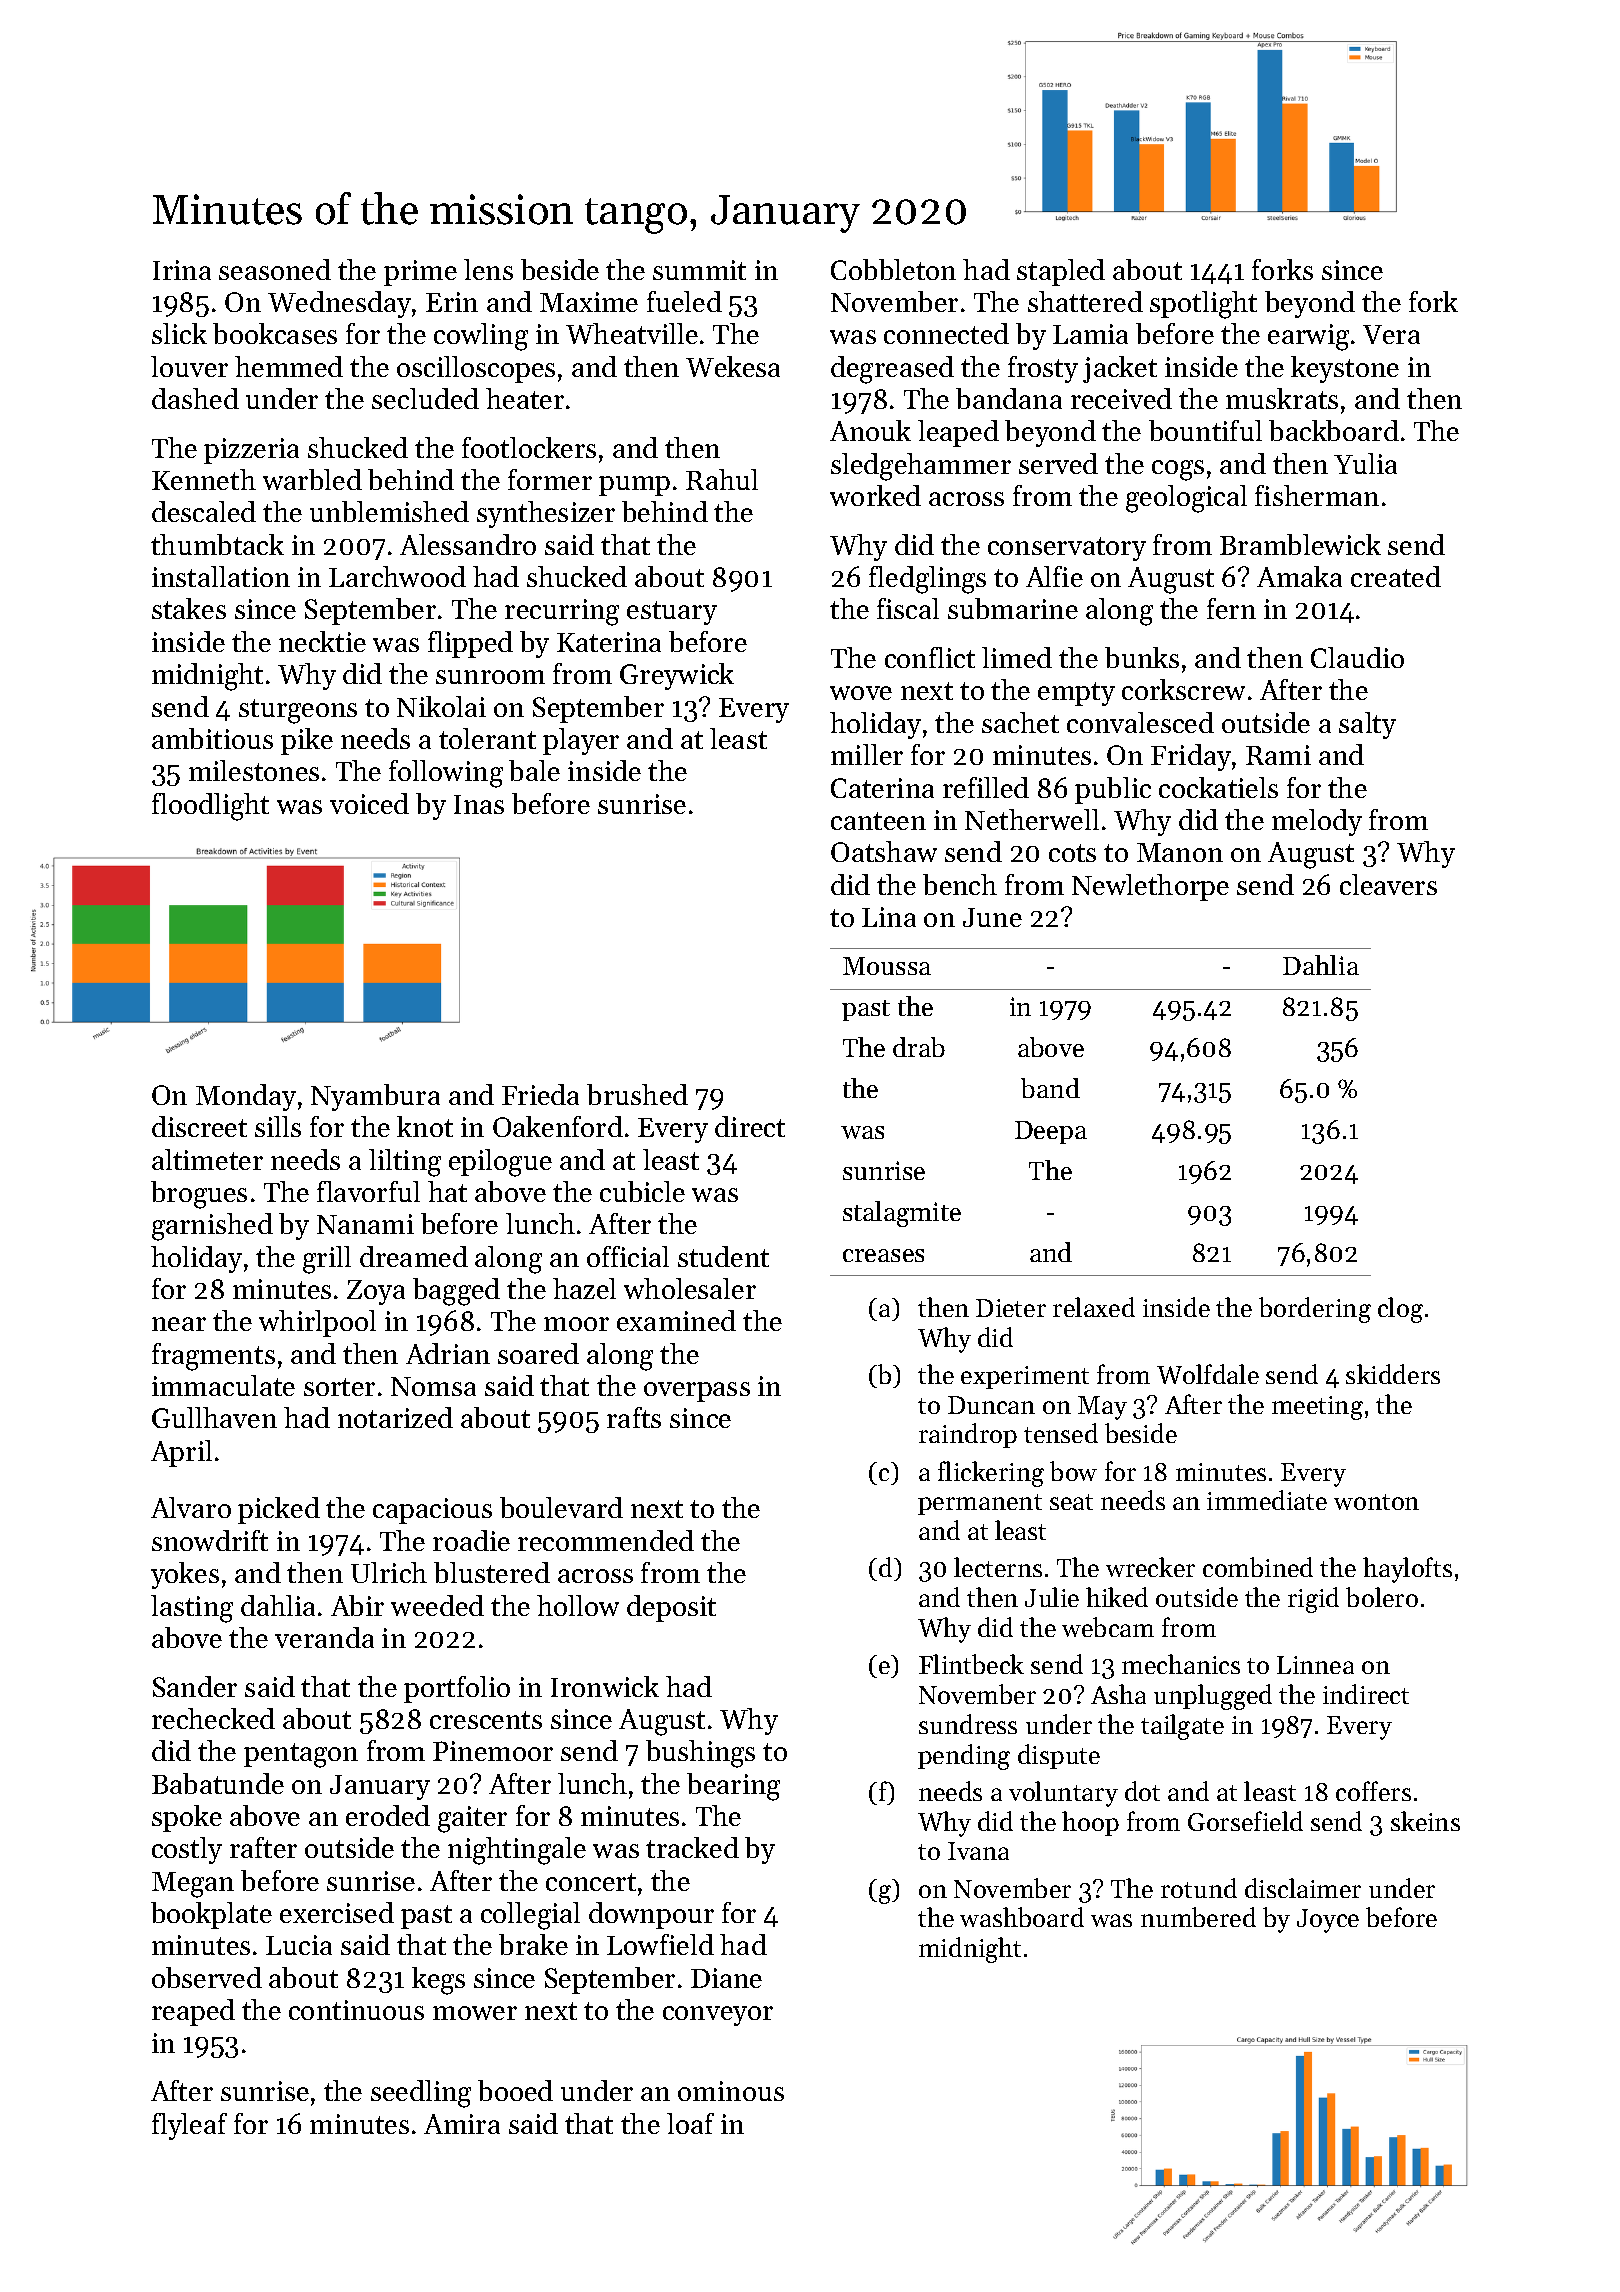  What do you see at coordinates (179, 333) in the image?
I see `slick` at bounding box center [179, 333].
